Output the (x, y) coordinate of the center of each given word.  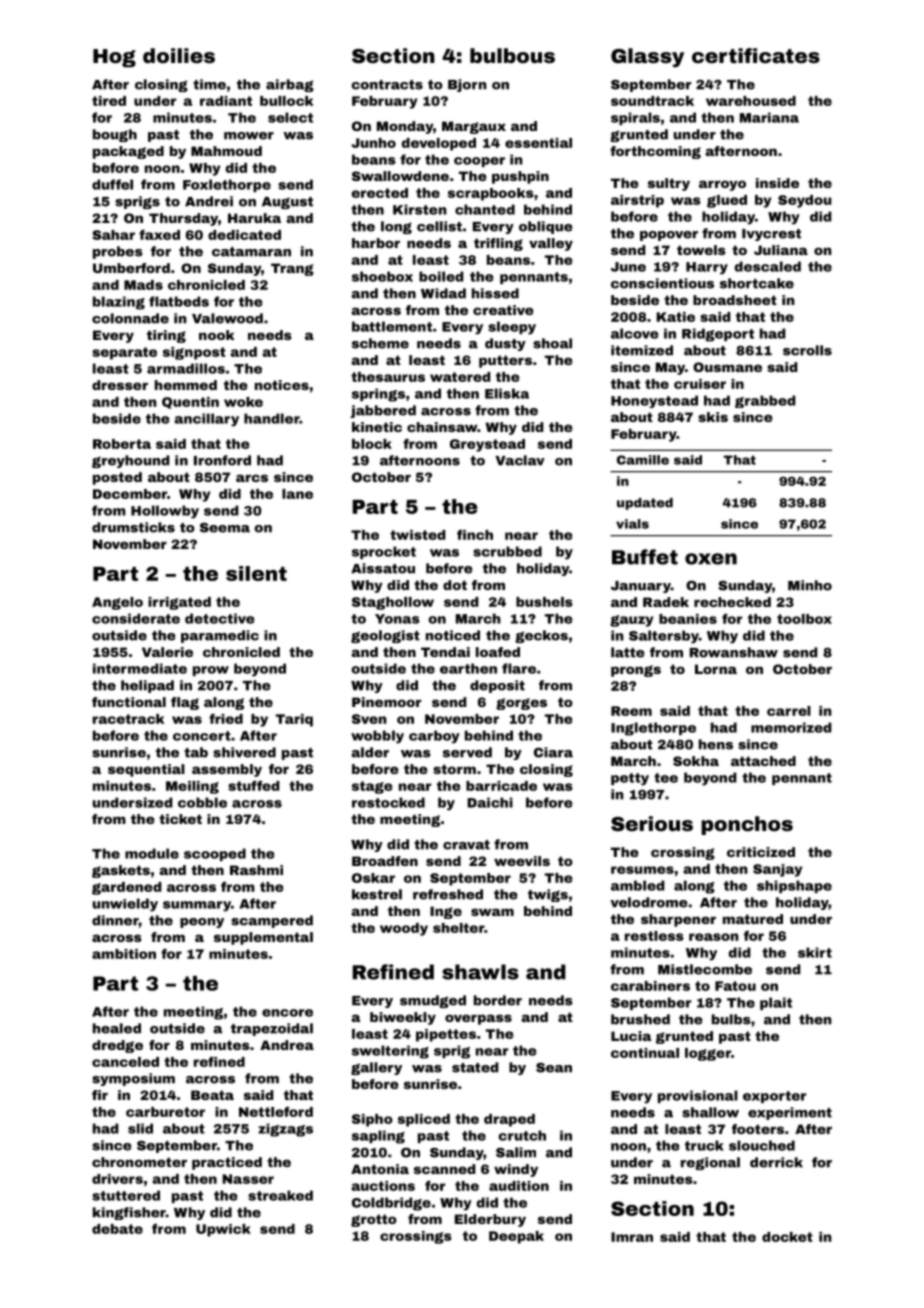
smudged (433, 1001)
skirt (815, 952)
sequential (146, 770)
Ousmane (727, 367)
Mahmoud (226, 151)
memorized (791, 727)
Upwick (223, 1230)
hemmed (186, 385)
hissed (495, 293)
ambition (124, 954)
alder (370, 752)
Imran (632, 1237)
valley (551, 244)
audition (519, 1186)
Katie (675, 317)
